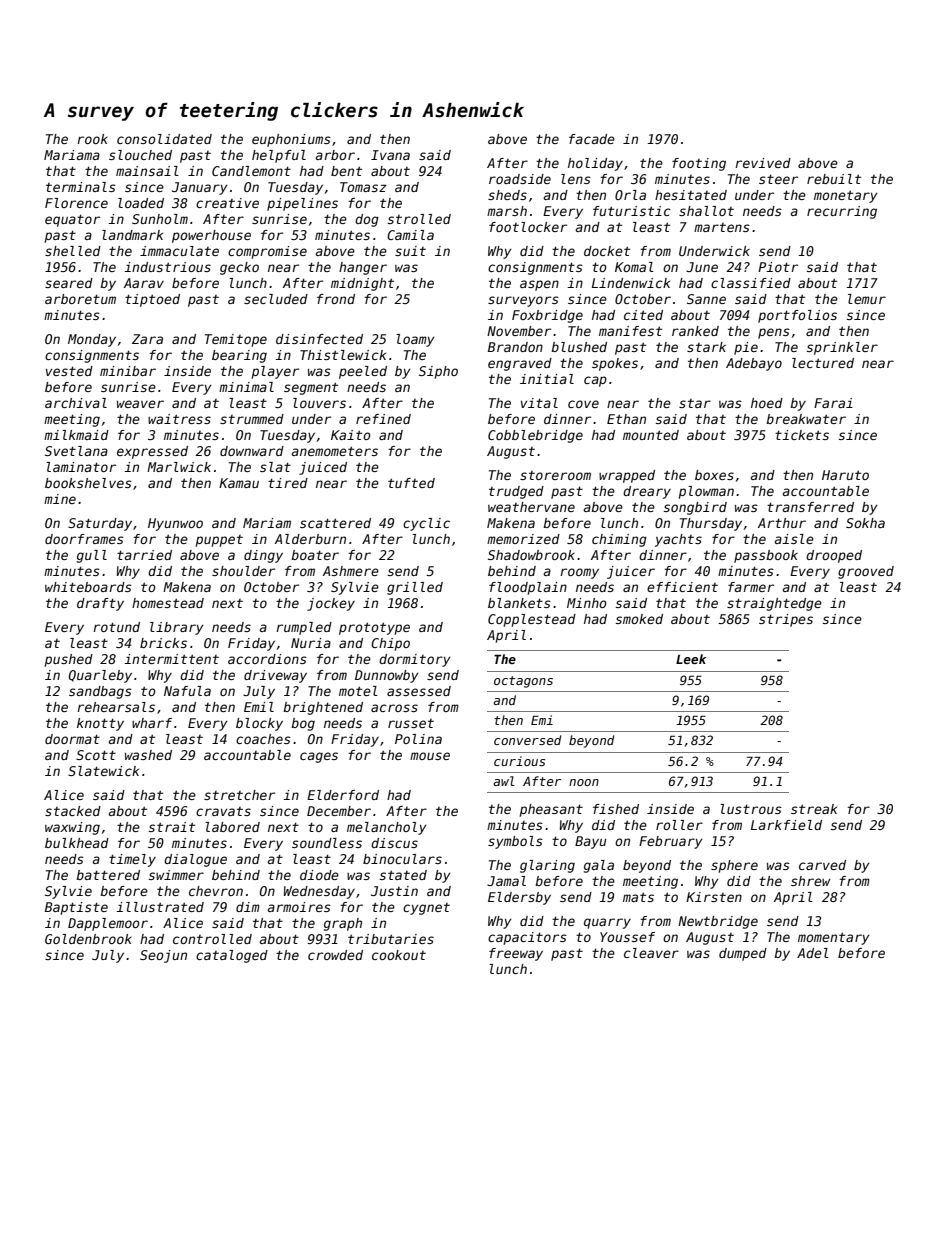  Describe the element at coordinates (679, 825) in the document. I see `roller` at that location.
